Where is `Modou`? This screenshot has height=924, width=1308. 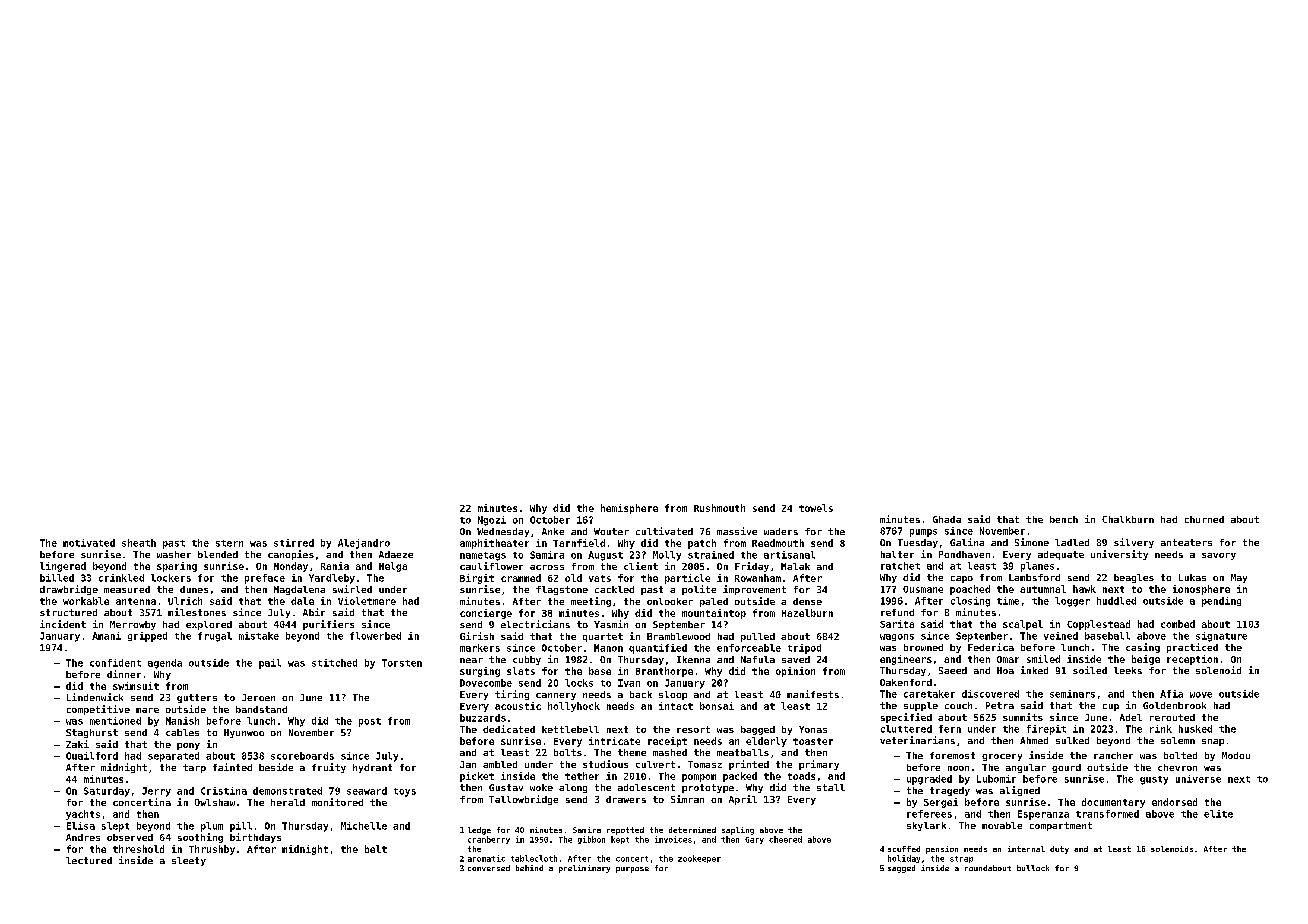 Modou is located at coordinates (1236, 755).
